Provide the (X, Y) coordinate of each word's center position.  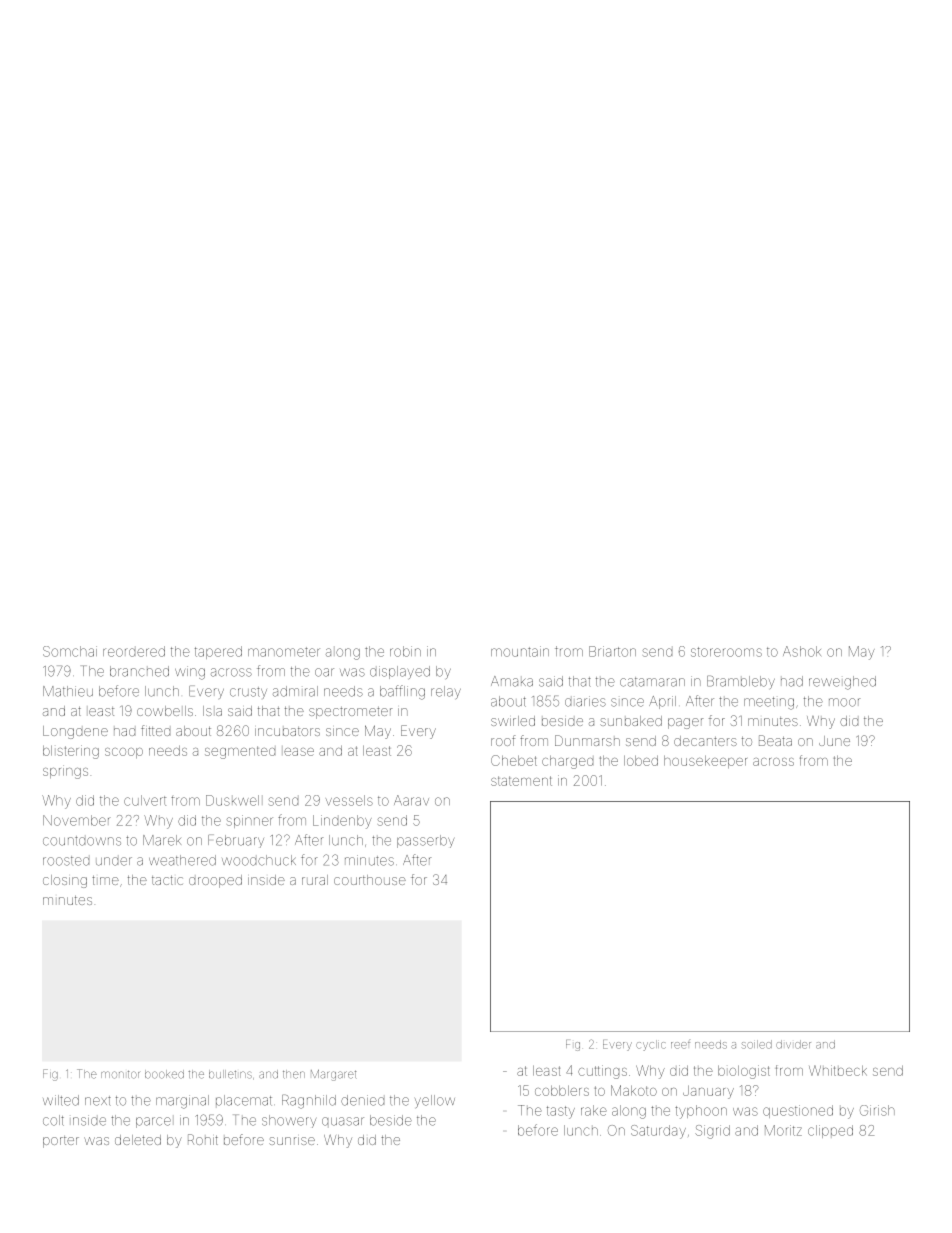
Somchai (70, 651)
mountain (520, 651)
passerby (425, 841)
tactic (167, 880)
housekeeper (705, 762)
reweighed (842, 683)
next (98, 1101)
